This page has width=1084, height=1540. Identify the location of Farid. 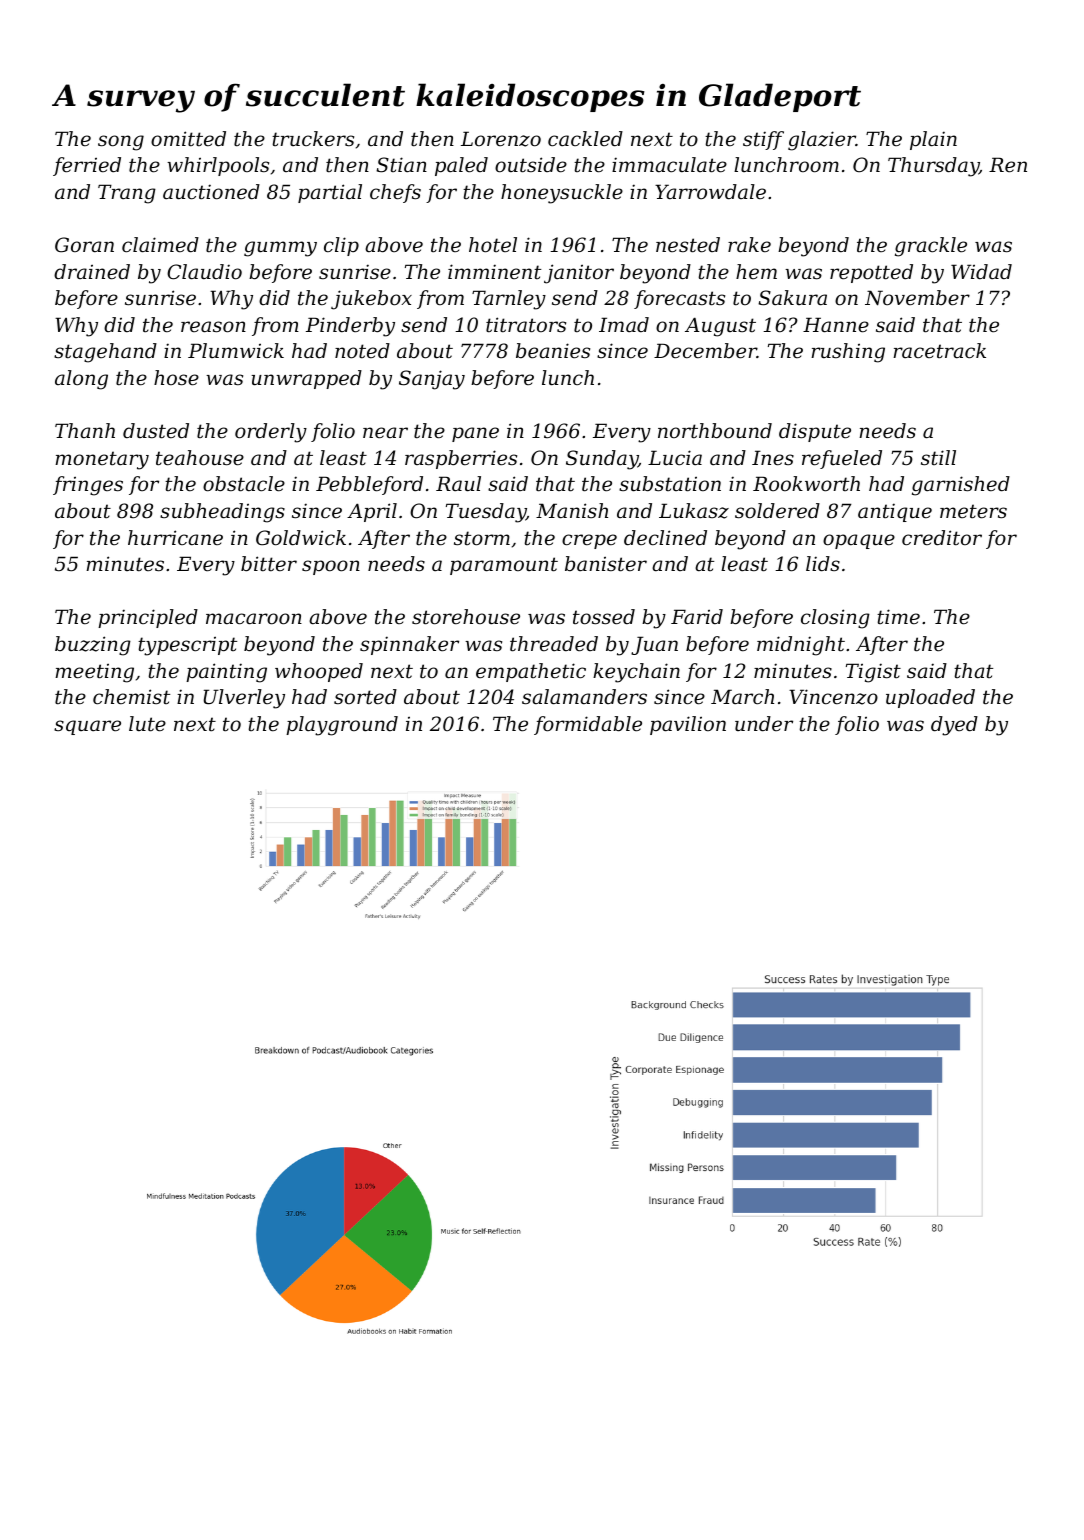
(697, 617).
